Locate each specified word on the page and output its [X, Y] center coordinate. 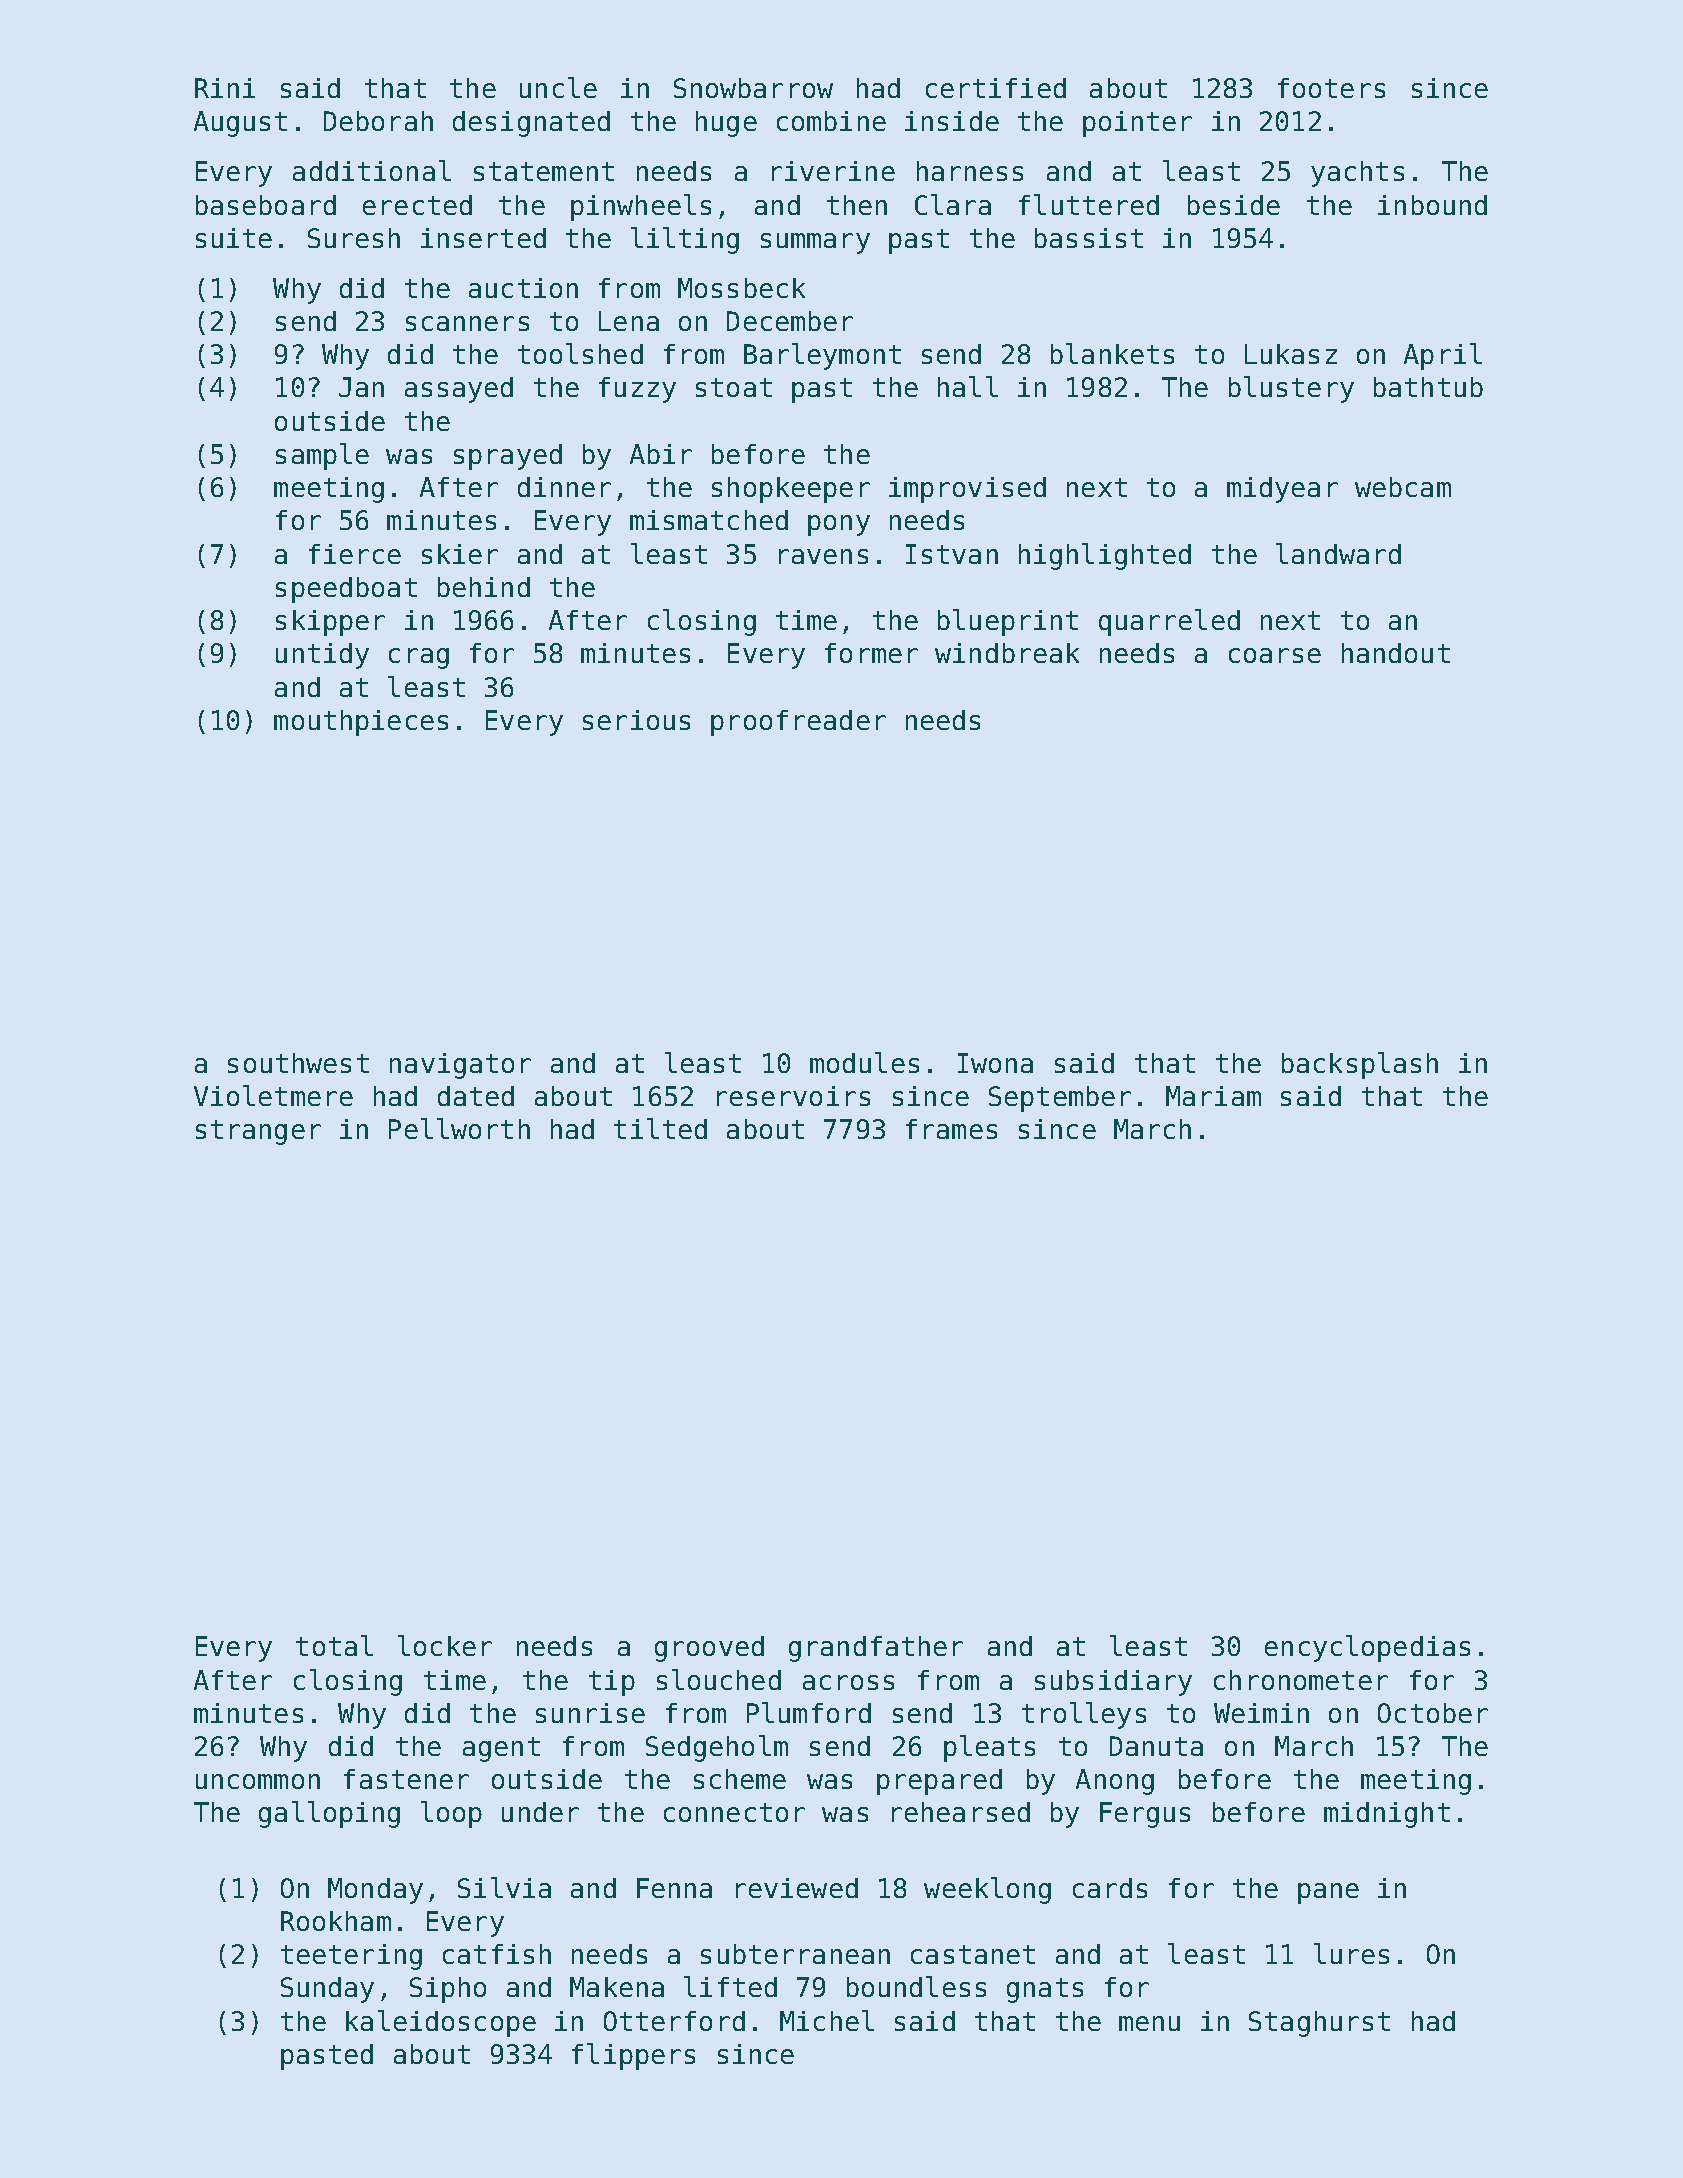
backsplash [1360, 1065]
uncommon [258, 1781]
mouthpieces [361, 723]
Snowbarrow [753, 88]
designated [531, 124]
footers [1331, 88]
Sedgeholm [717, 1748]
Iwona [995, 1063]
